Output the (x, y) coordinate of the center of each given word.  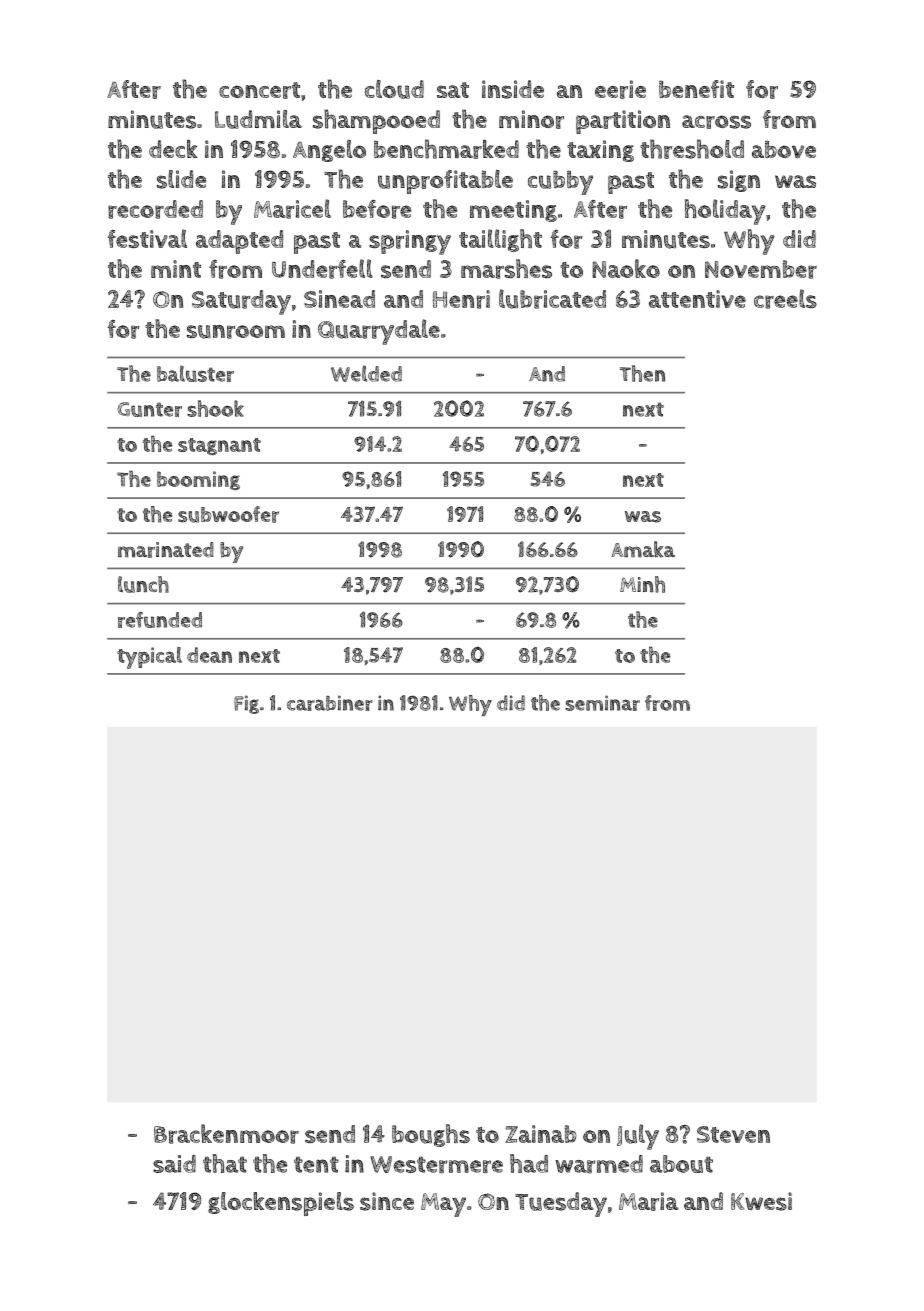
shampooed (376, 121)
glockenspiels (281, 1204)
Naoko (626, 268)
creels (785, 299)
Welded (366, 373)
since (387, 1201)
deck (173, 149)
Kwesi (761, 1201)
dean (209, 655)
